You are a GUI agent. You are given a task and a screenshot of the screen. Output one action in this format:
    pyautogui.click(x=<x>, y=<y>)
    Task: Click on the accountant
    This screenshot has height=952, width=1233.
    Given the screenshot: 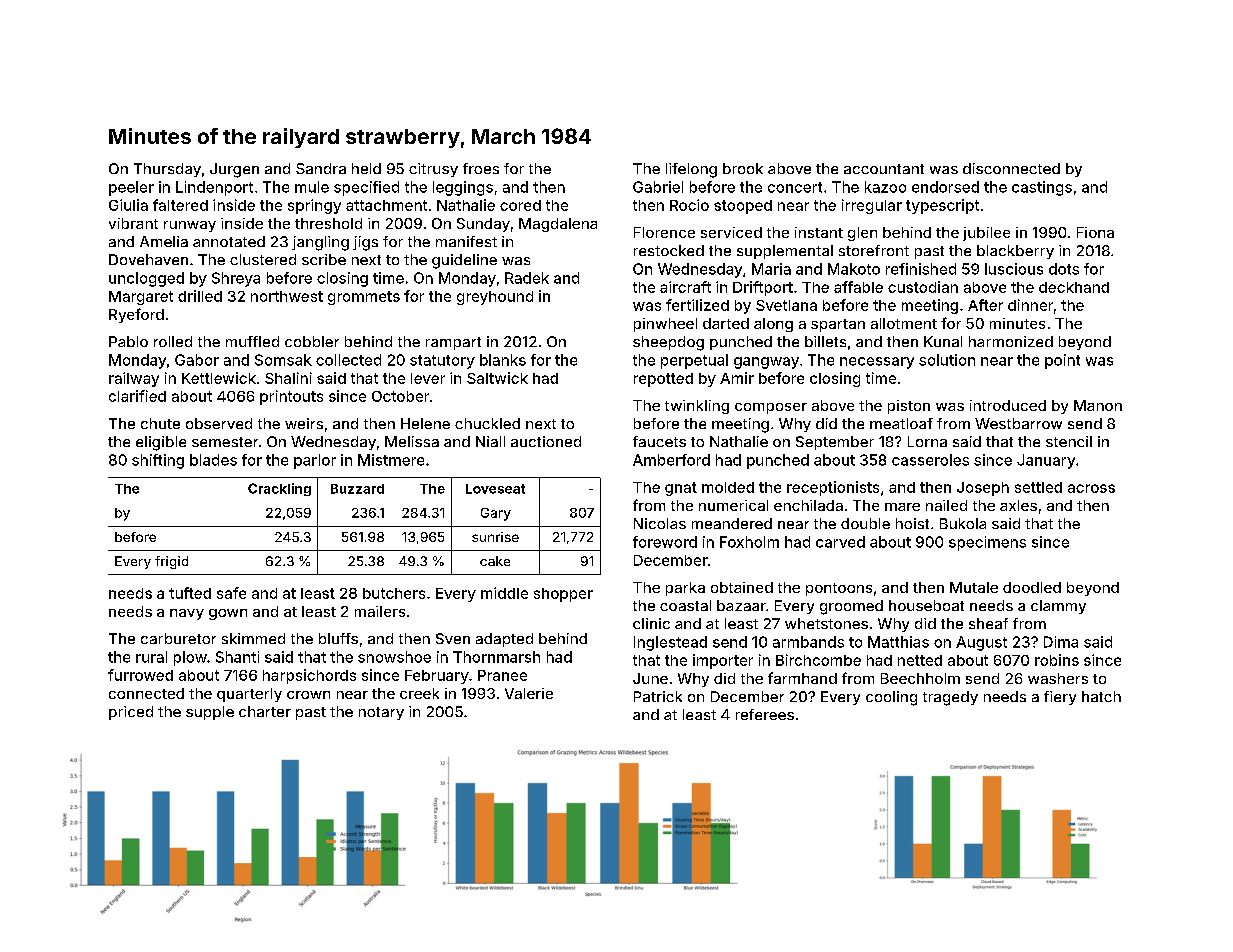 What is the action you would take?
    pyautogui.click(x=884, y=169)
